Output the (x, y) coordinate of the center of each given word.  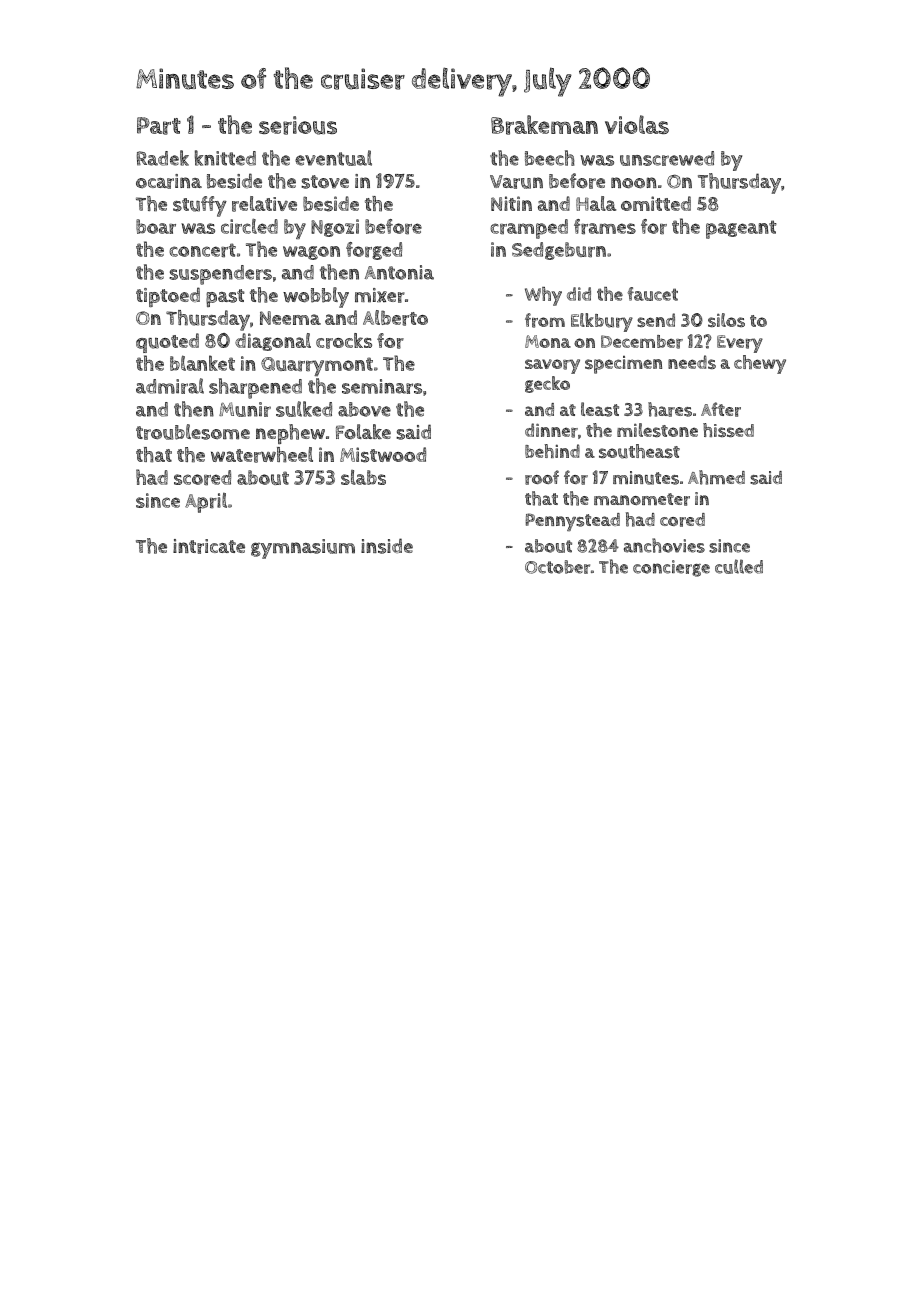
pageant (741, 229)
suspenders (220, 275)
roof (542, 477)
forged (374, 251)
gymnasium (303, 549)
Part (159, 126)
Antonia (399, 272)
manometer (642, 499)
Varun (516, 182)
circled (249, 226)
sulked (304, 409)
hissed (728, 430)
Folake (363, 431)
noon (634, 183)
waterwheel (262, 455)
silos (726, 320)
